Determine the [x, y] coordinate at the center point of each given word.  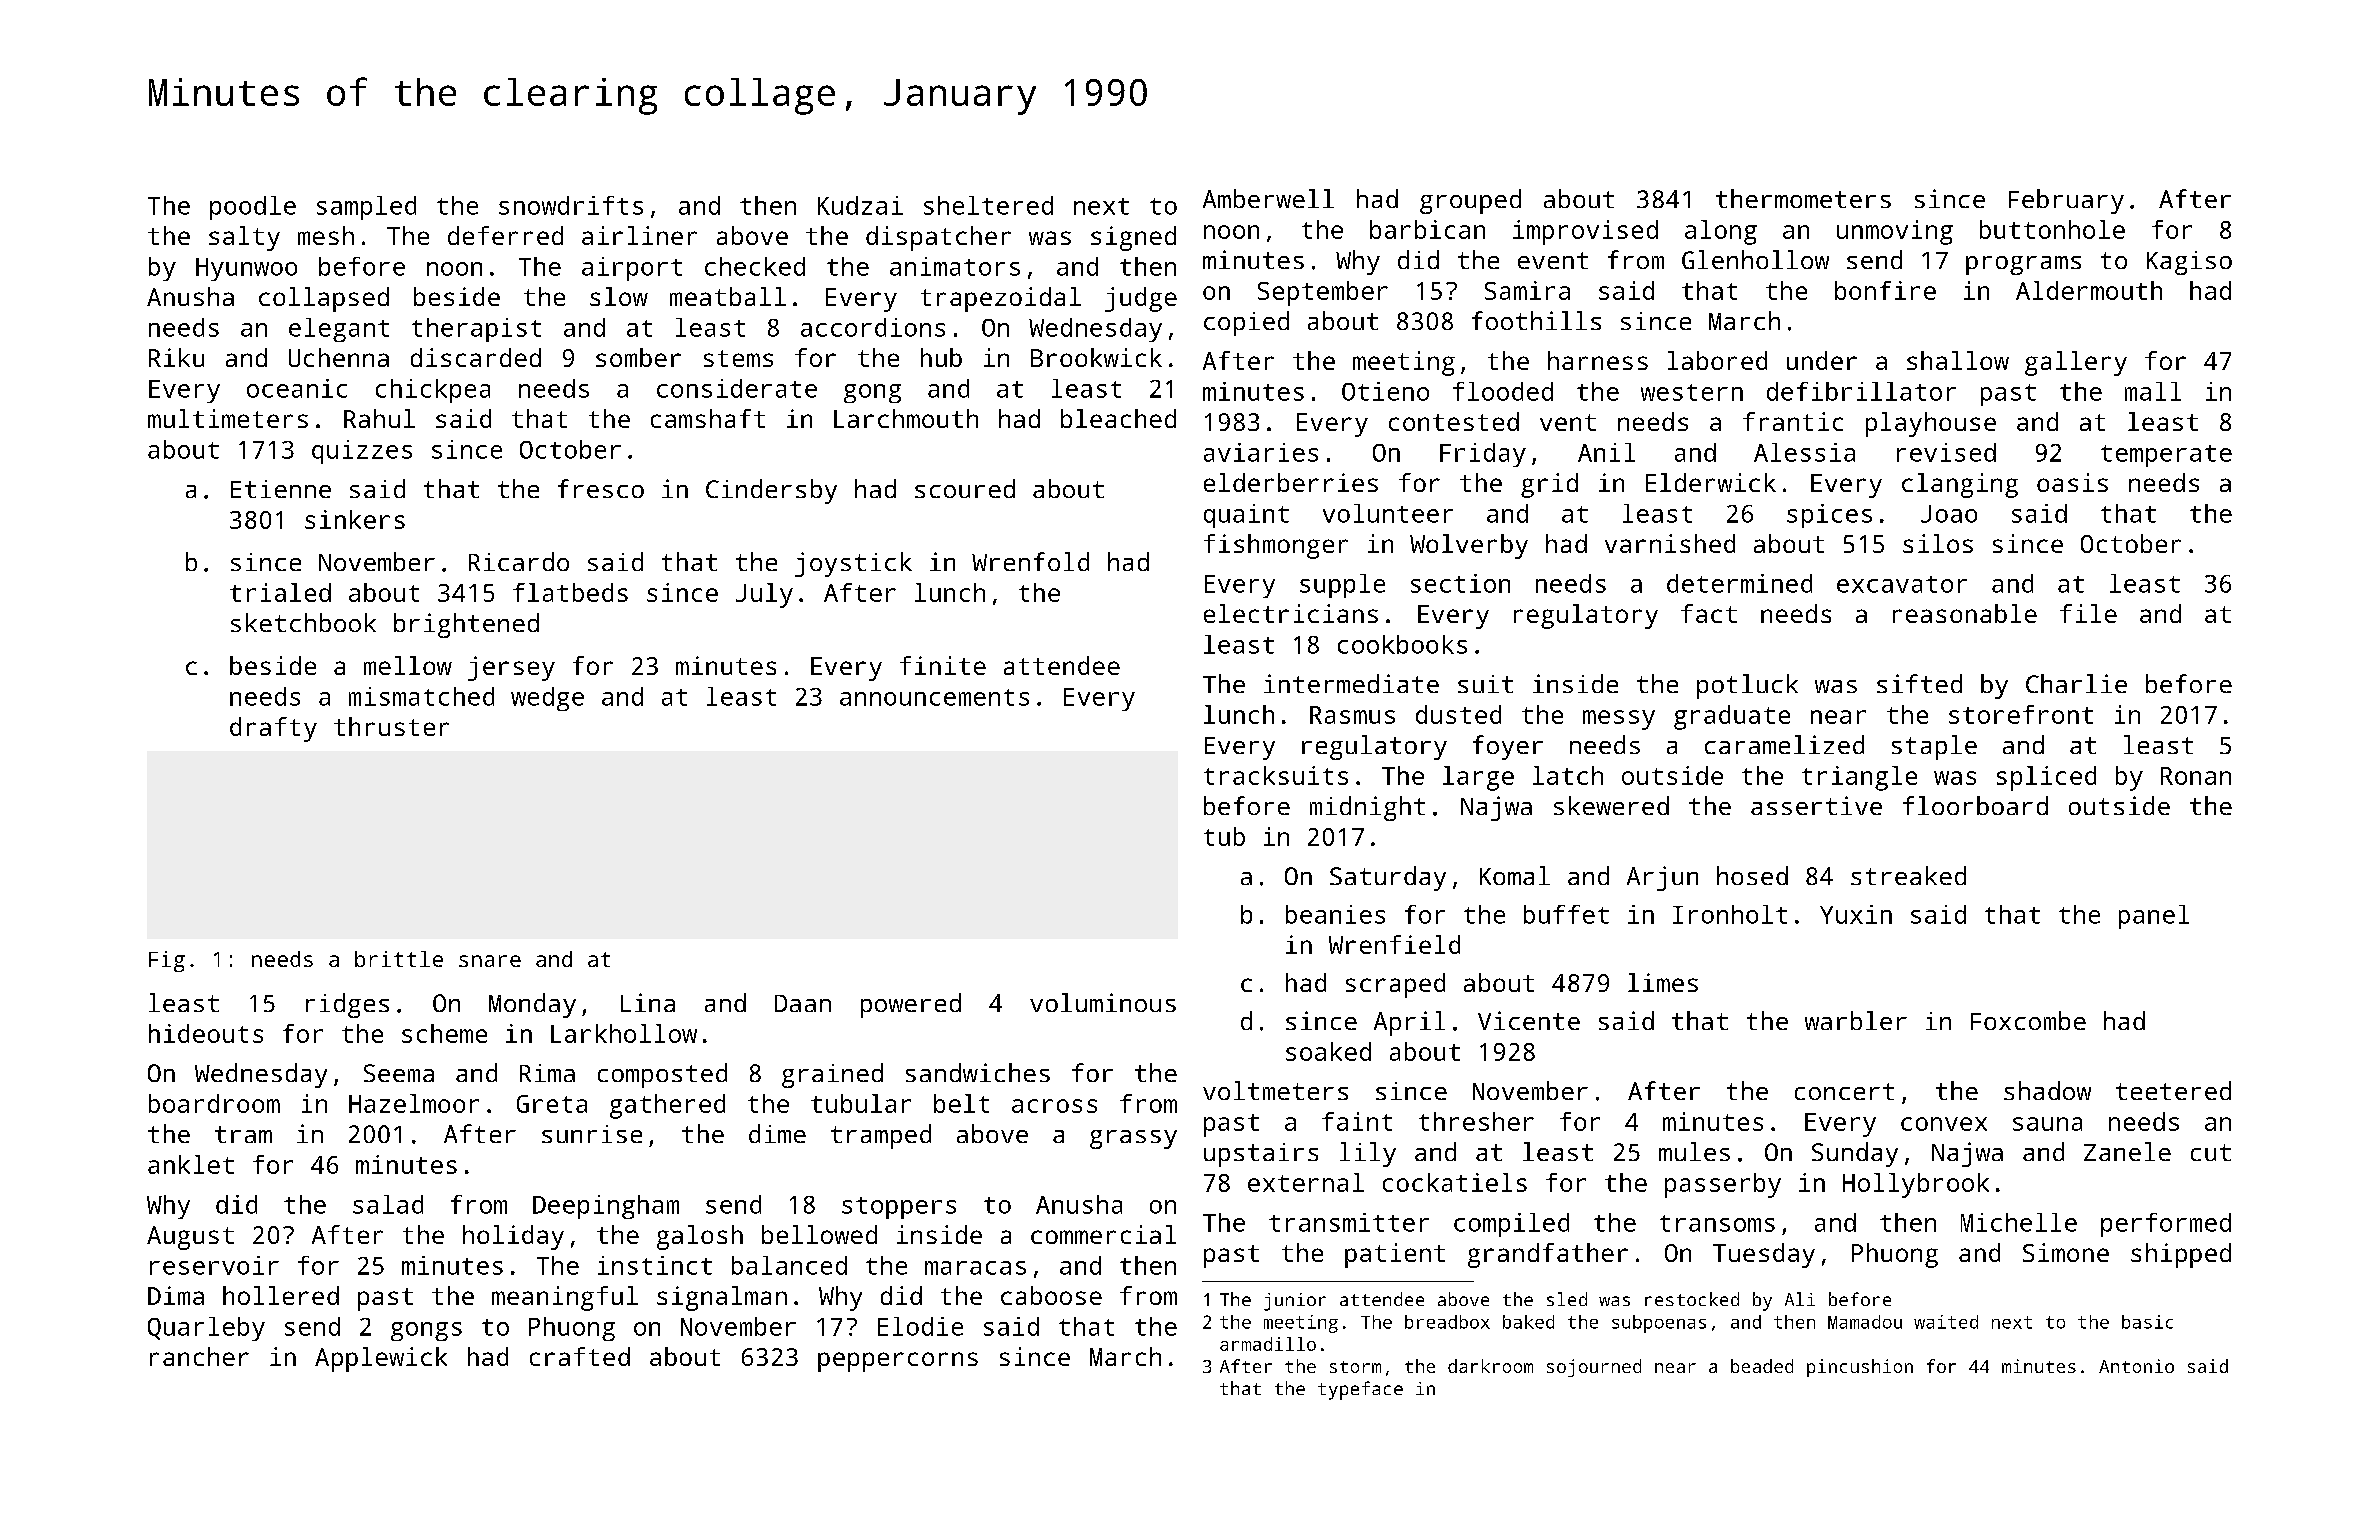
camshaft [708, 418]
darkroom [1490, 1366]
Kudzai [860, 205]
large [1478, 778]
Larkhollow [624, 1033]
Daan [803, 1003]
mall [2153, 391]
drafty [273, 729]
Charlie [2076, 683]
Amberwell [1268, 198]
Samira [1527, 290]
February [2066, 201]
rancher [199, 1356]
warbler [1856, 1020]
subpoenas [1659, 1324]
